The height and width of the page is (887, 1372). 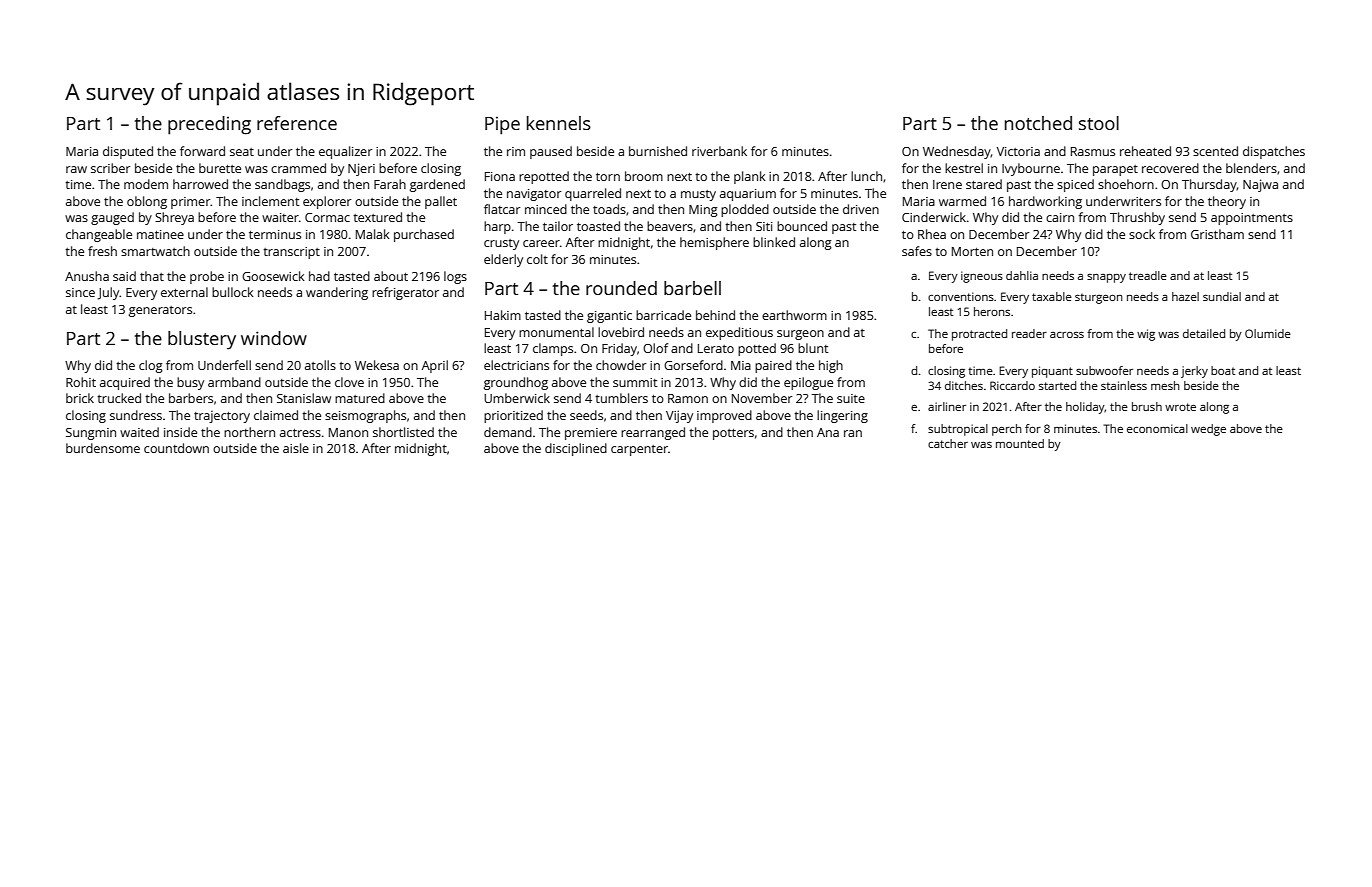 I want to click on carpenter, so click(x=639, y=450).
